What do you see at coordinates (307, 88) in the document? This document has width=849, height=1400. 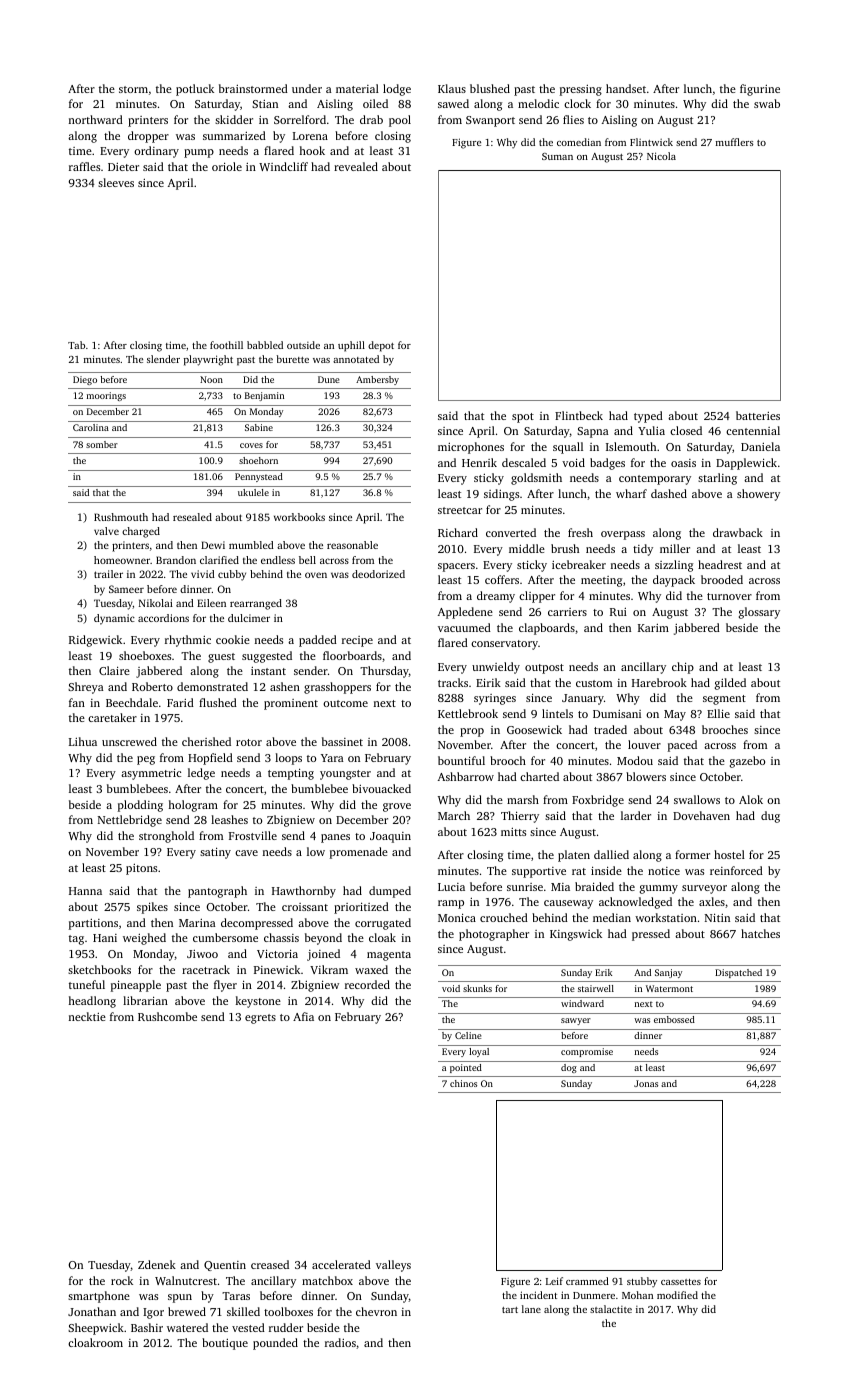 I see `under` at bounding box center [307, 88].
